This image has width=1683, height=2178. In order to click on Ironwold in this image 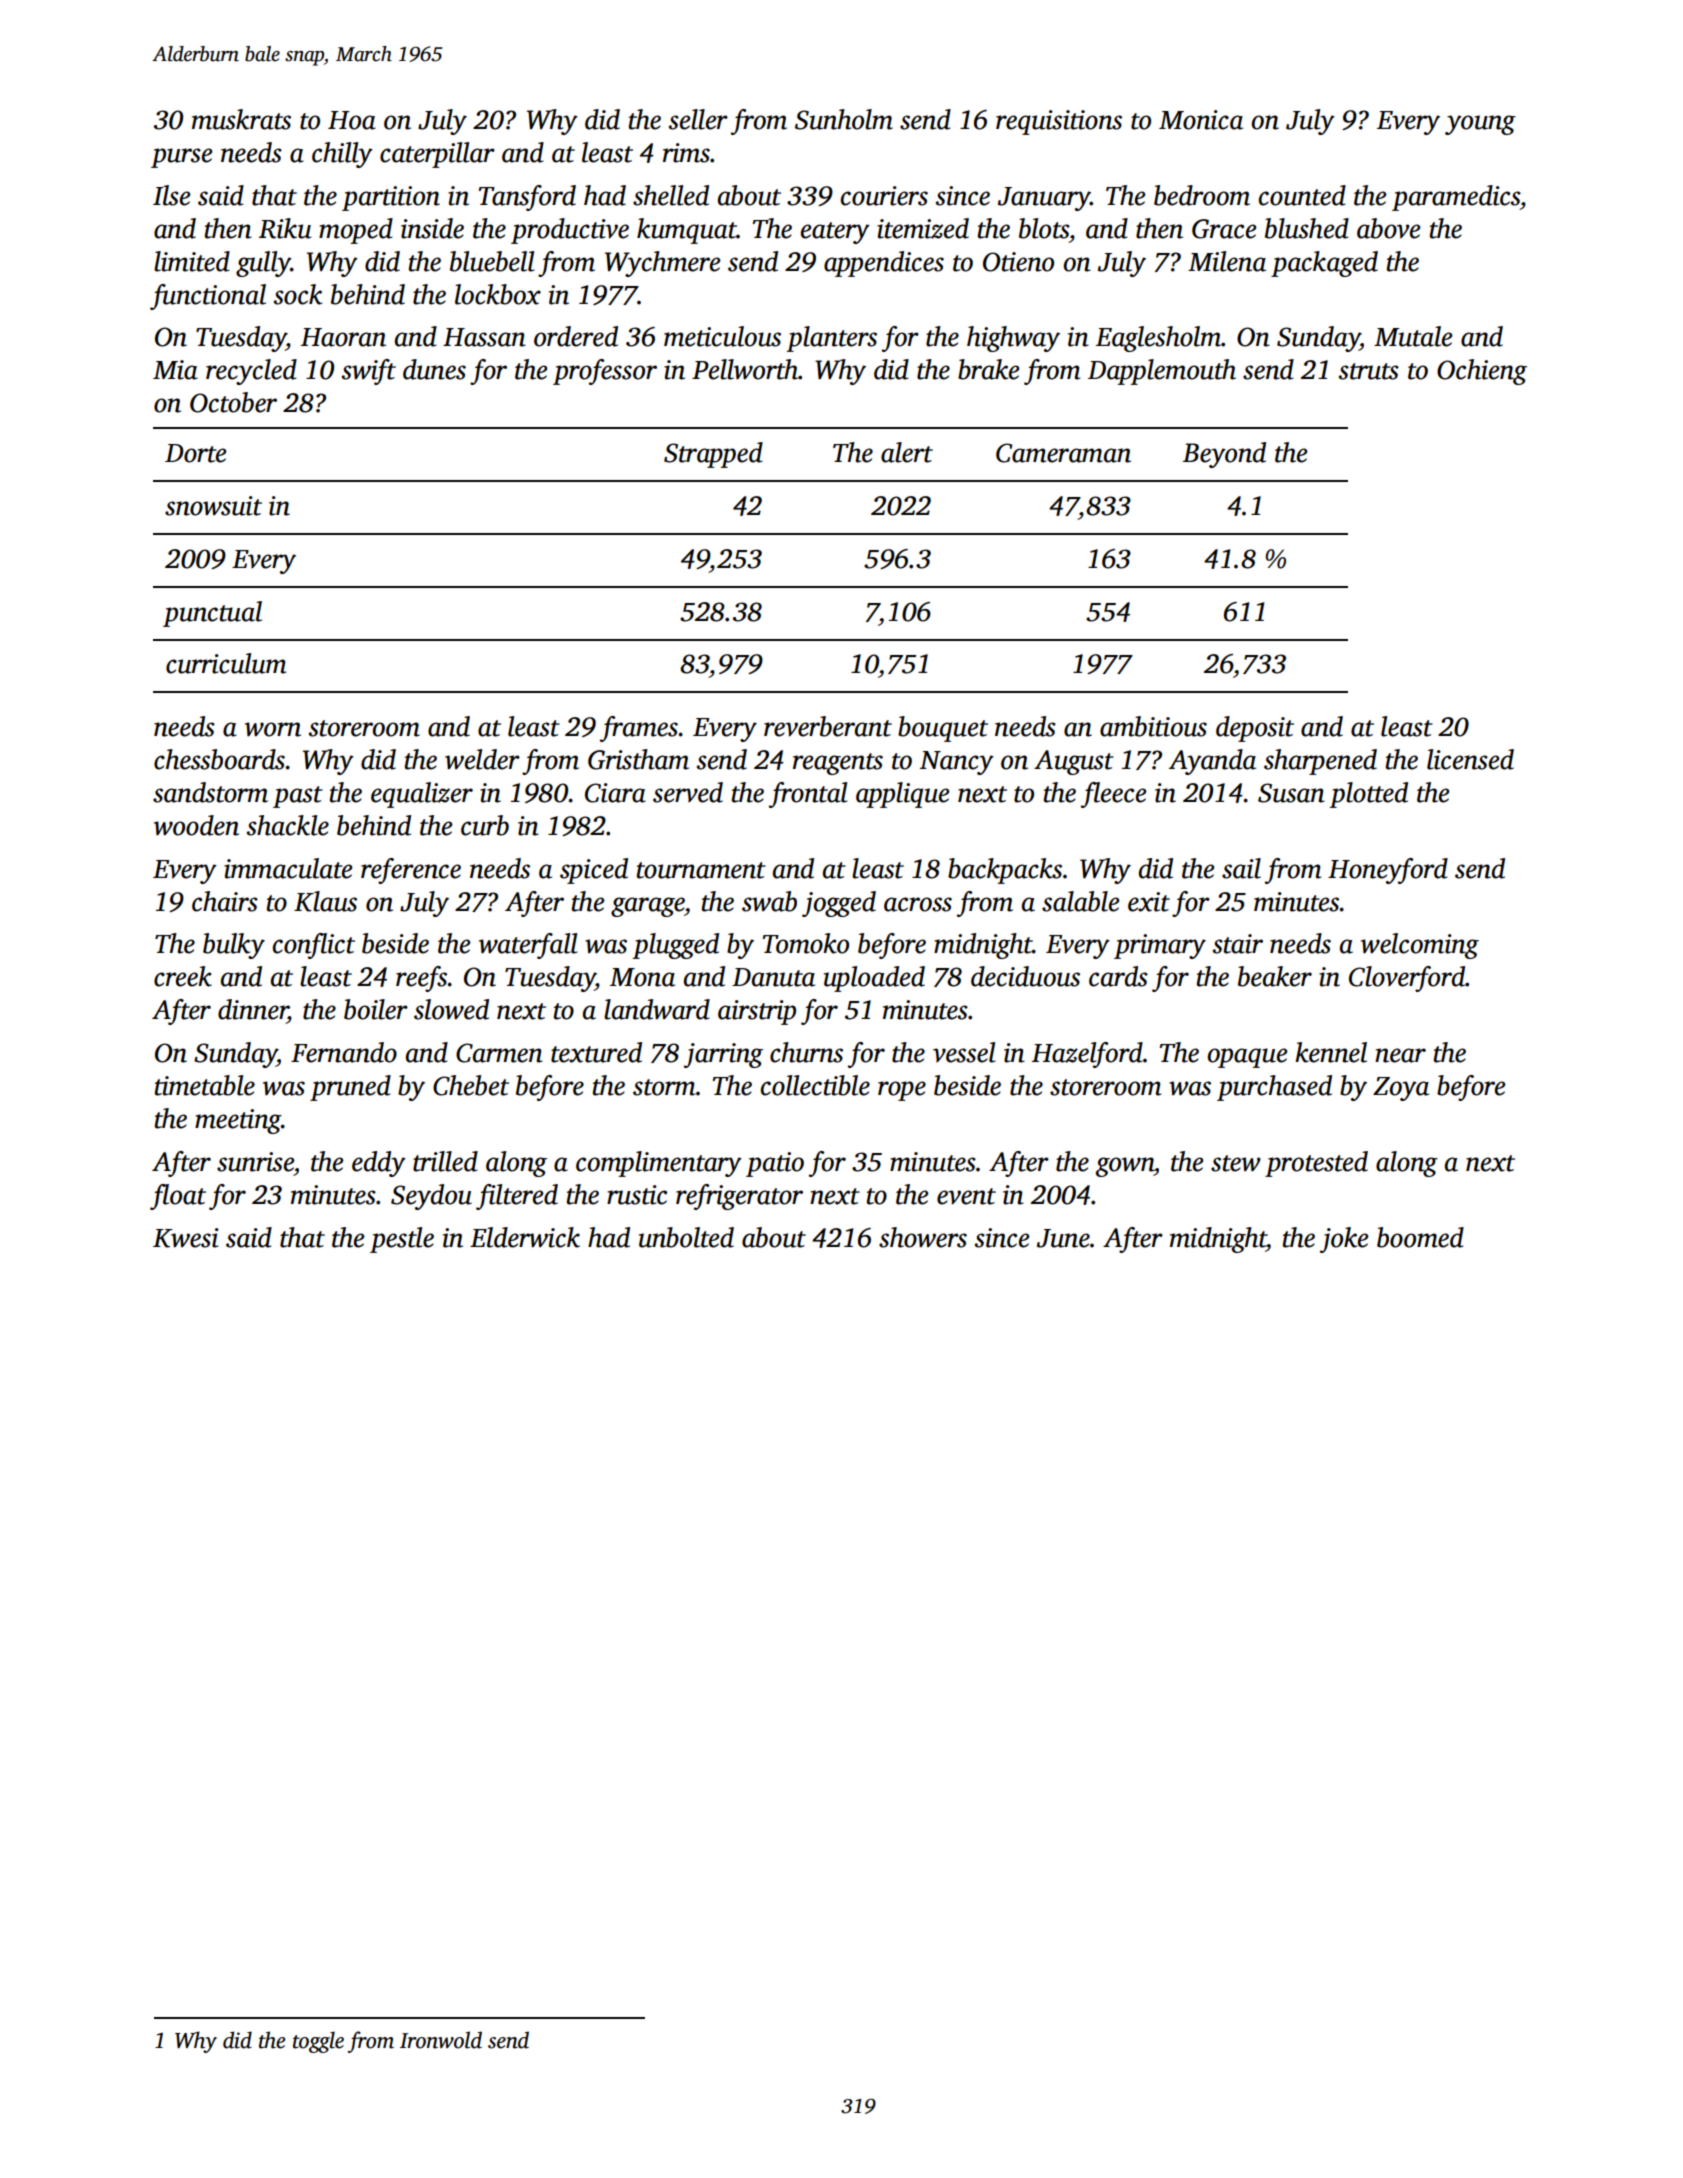, I will do `click(441, 2040)`.
